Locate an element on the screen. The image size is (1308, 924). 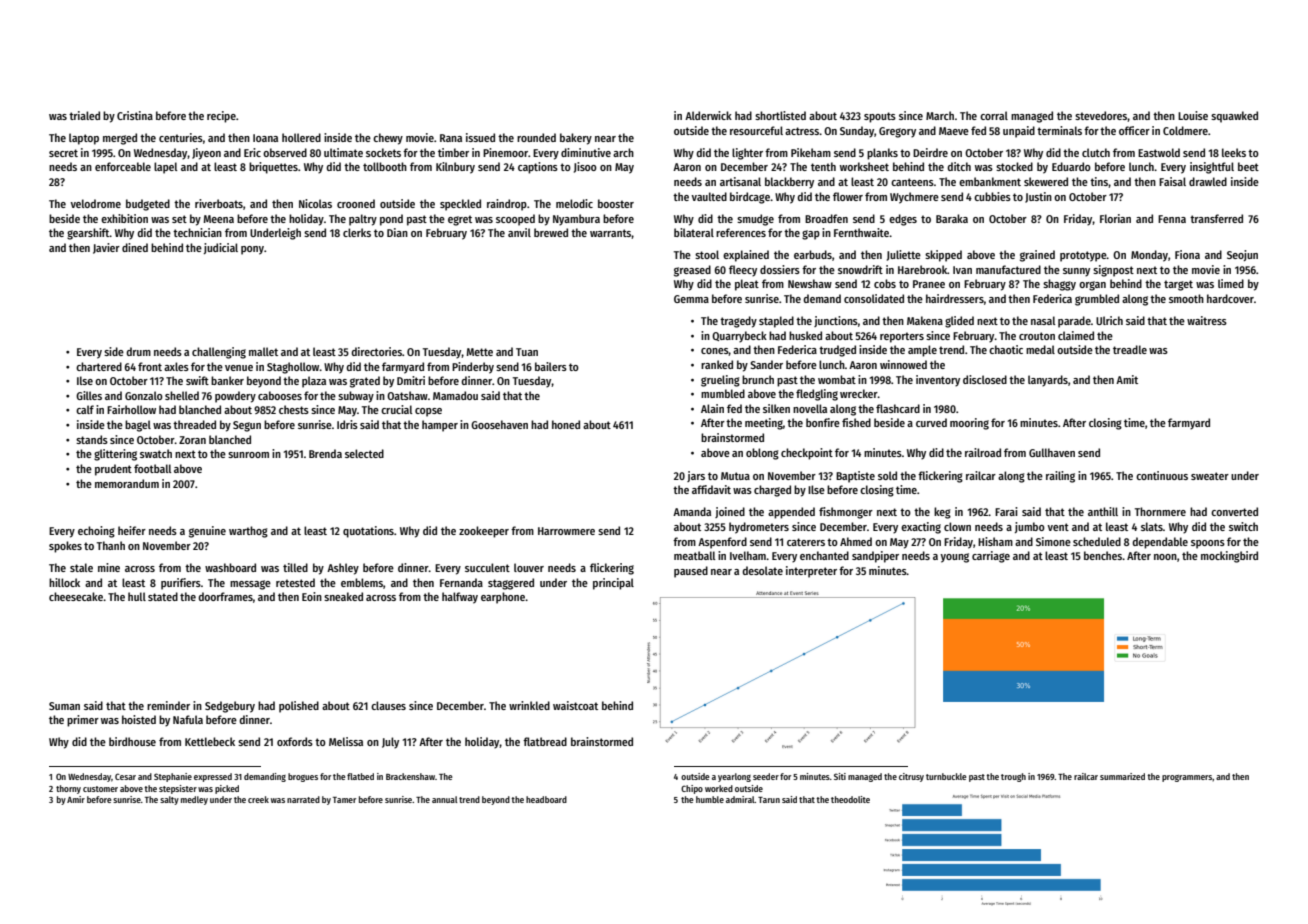
Mutua is located at coordinates (735, 476).
